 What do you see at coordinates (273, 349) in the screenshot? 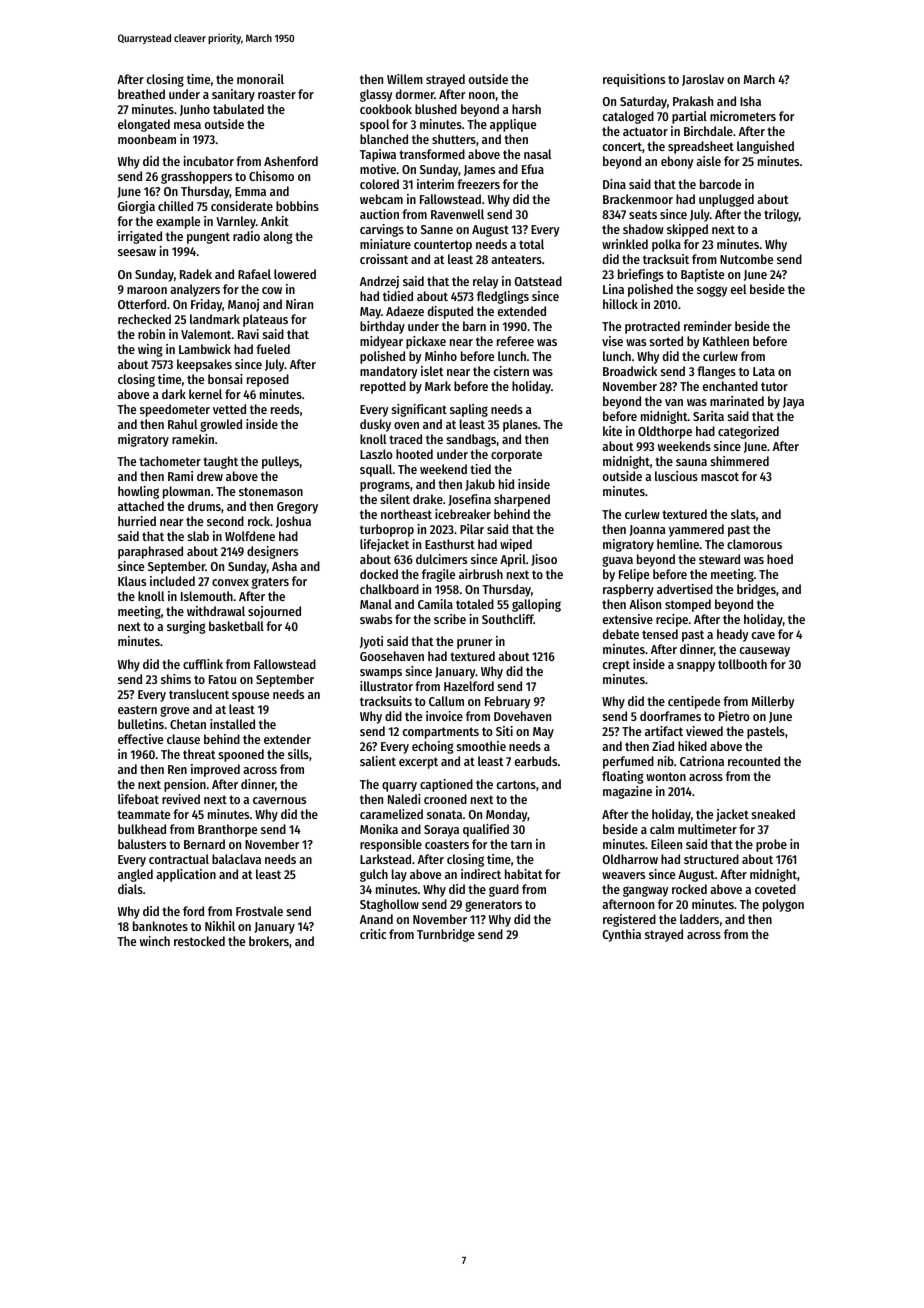
I see `fueled` at bounding box center [273, 349].
